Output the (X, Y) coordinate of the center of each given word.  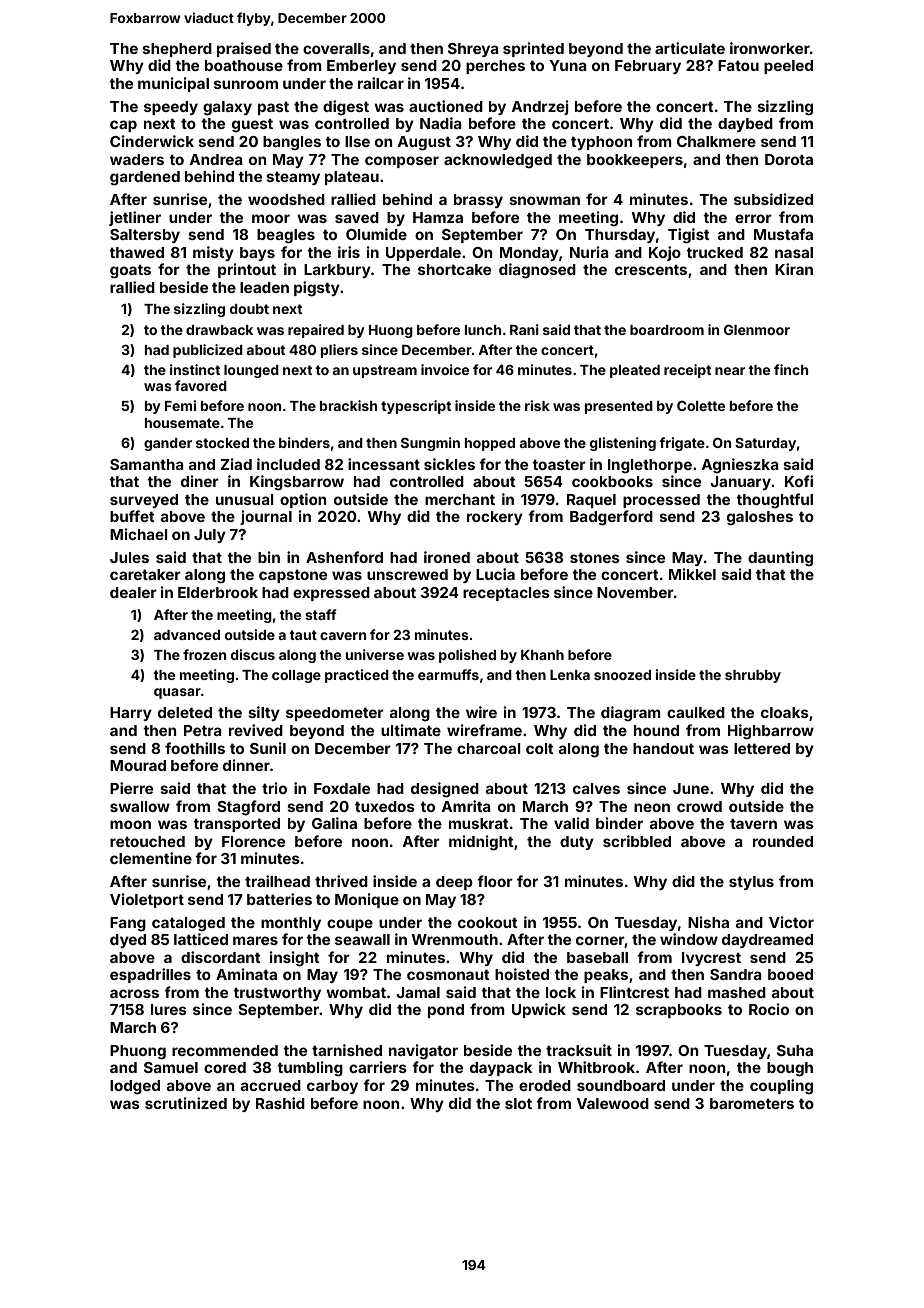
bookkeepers (635, 161)
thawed (136, 252)
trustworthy (277, 994)
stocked (222, 443)
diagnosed (537, 271)
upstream (385, 371)
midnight (481, 843)
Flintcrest (634, 992)
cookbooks (612, 481)
